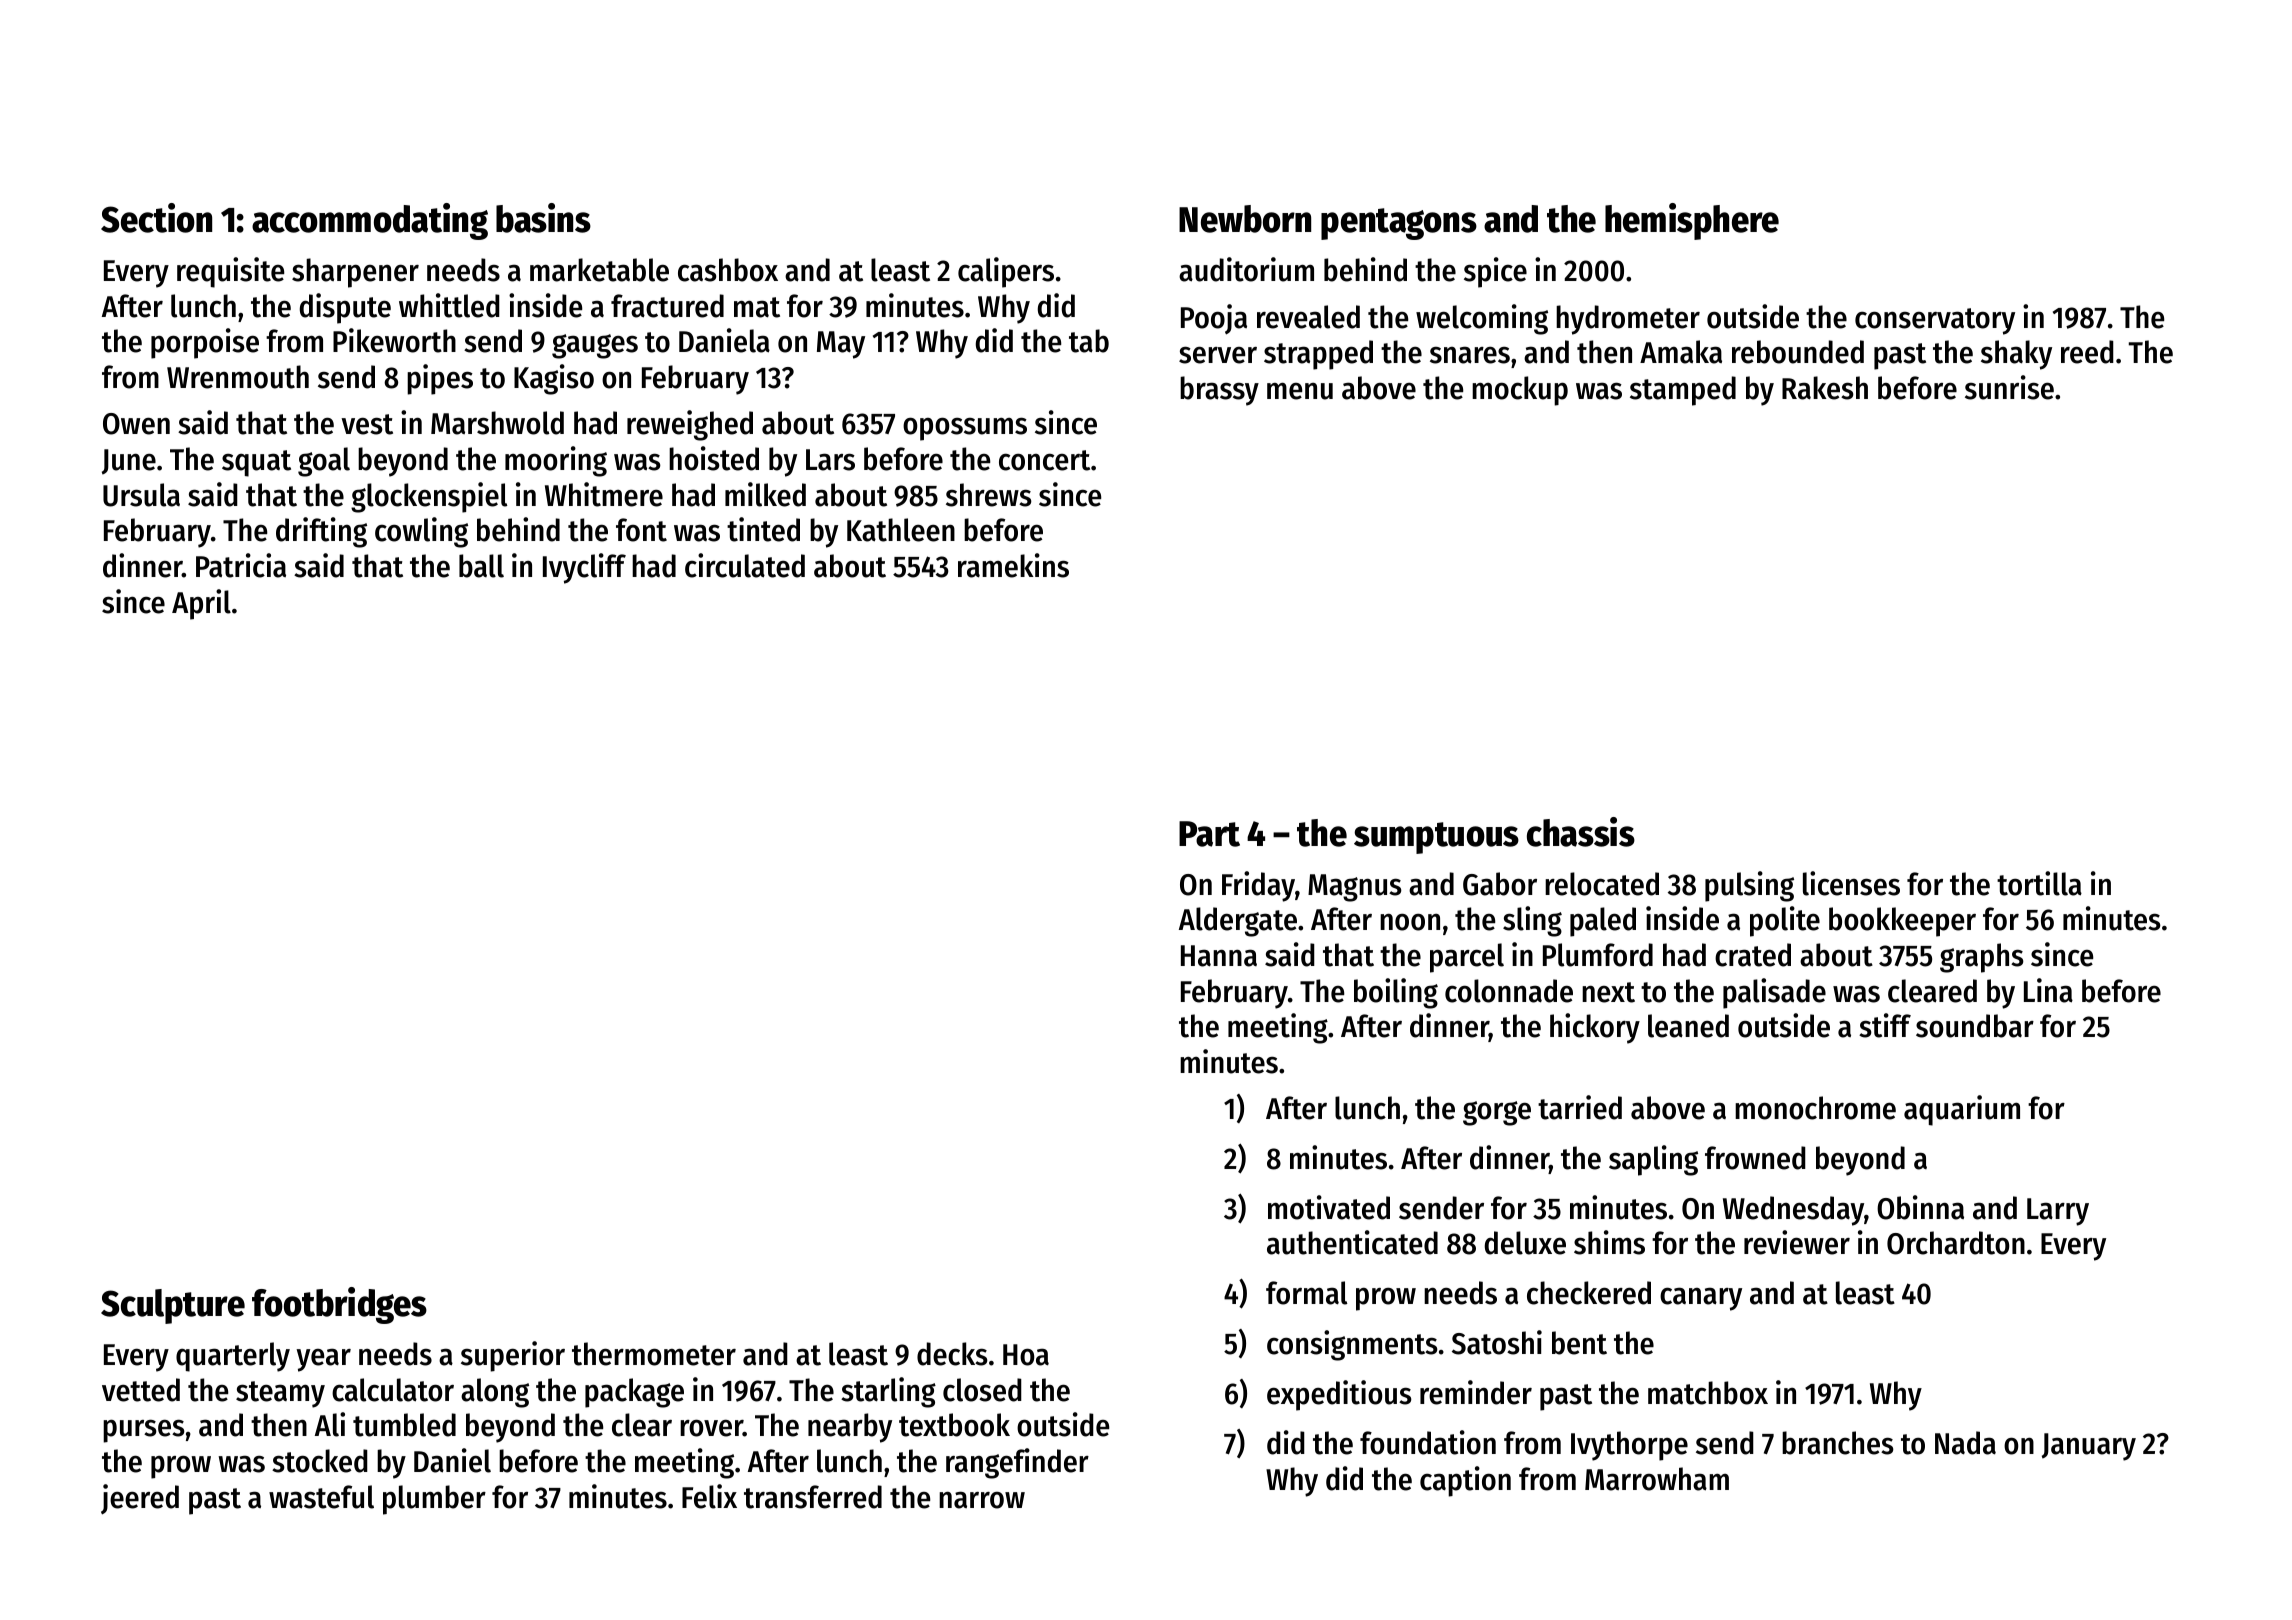 The image size is (2292, 1620). What do you see at coordinates (1306, 1293) in the page?
I see `formal` at bounding box center [1306, 1293].
